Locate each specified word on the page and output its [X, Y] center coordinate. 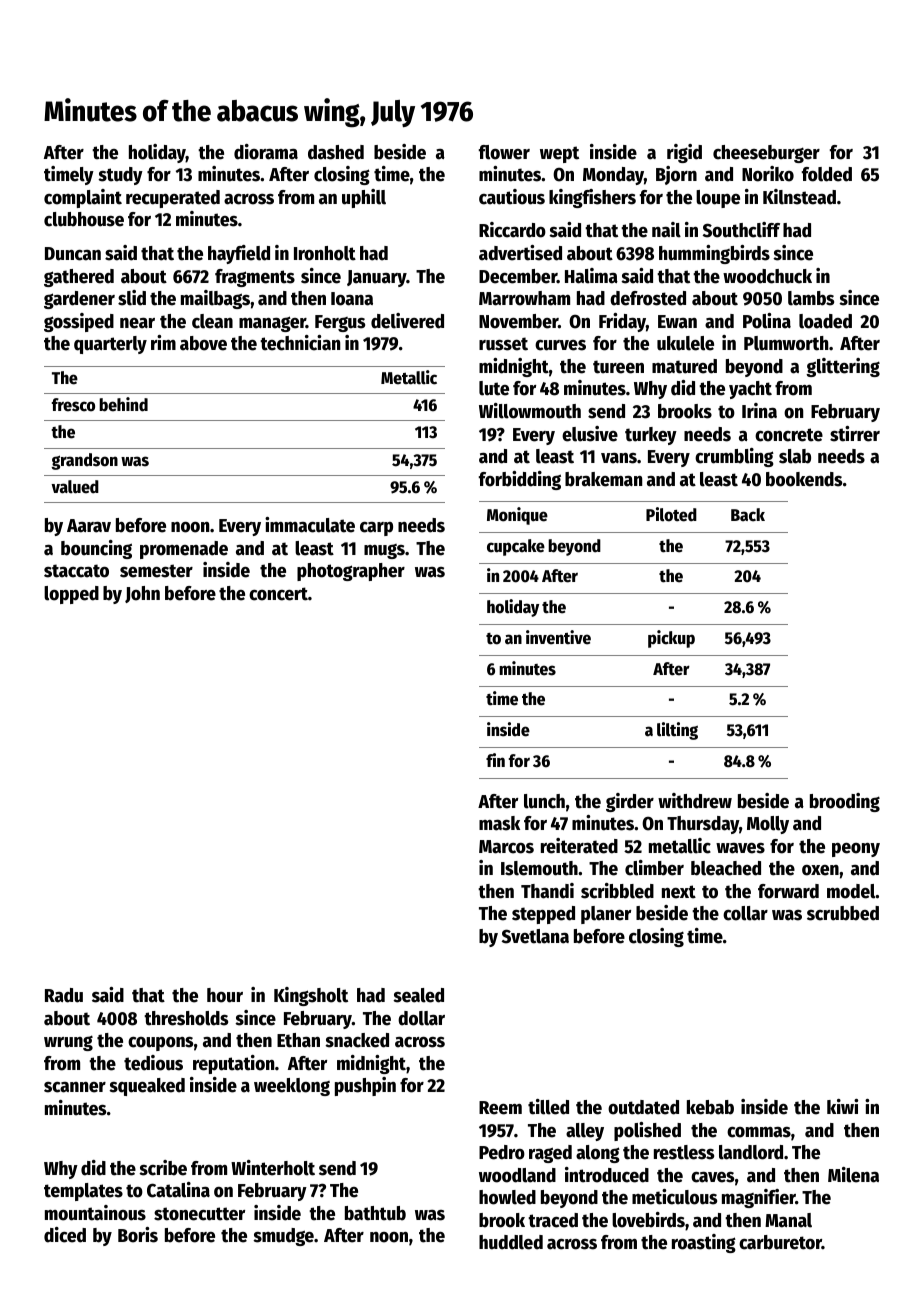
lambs [811, 298]
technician [300, 343]
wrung [68, 1043]
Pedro [502, 1152]
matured [684, 366]
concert [278, 594]
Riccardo [512, 230]
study [120, 176]
